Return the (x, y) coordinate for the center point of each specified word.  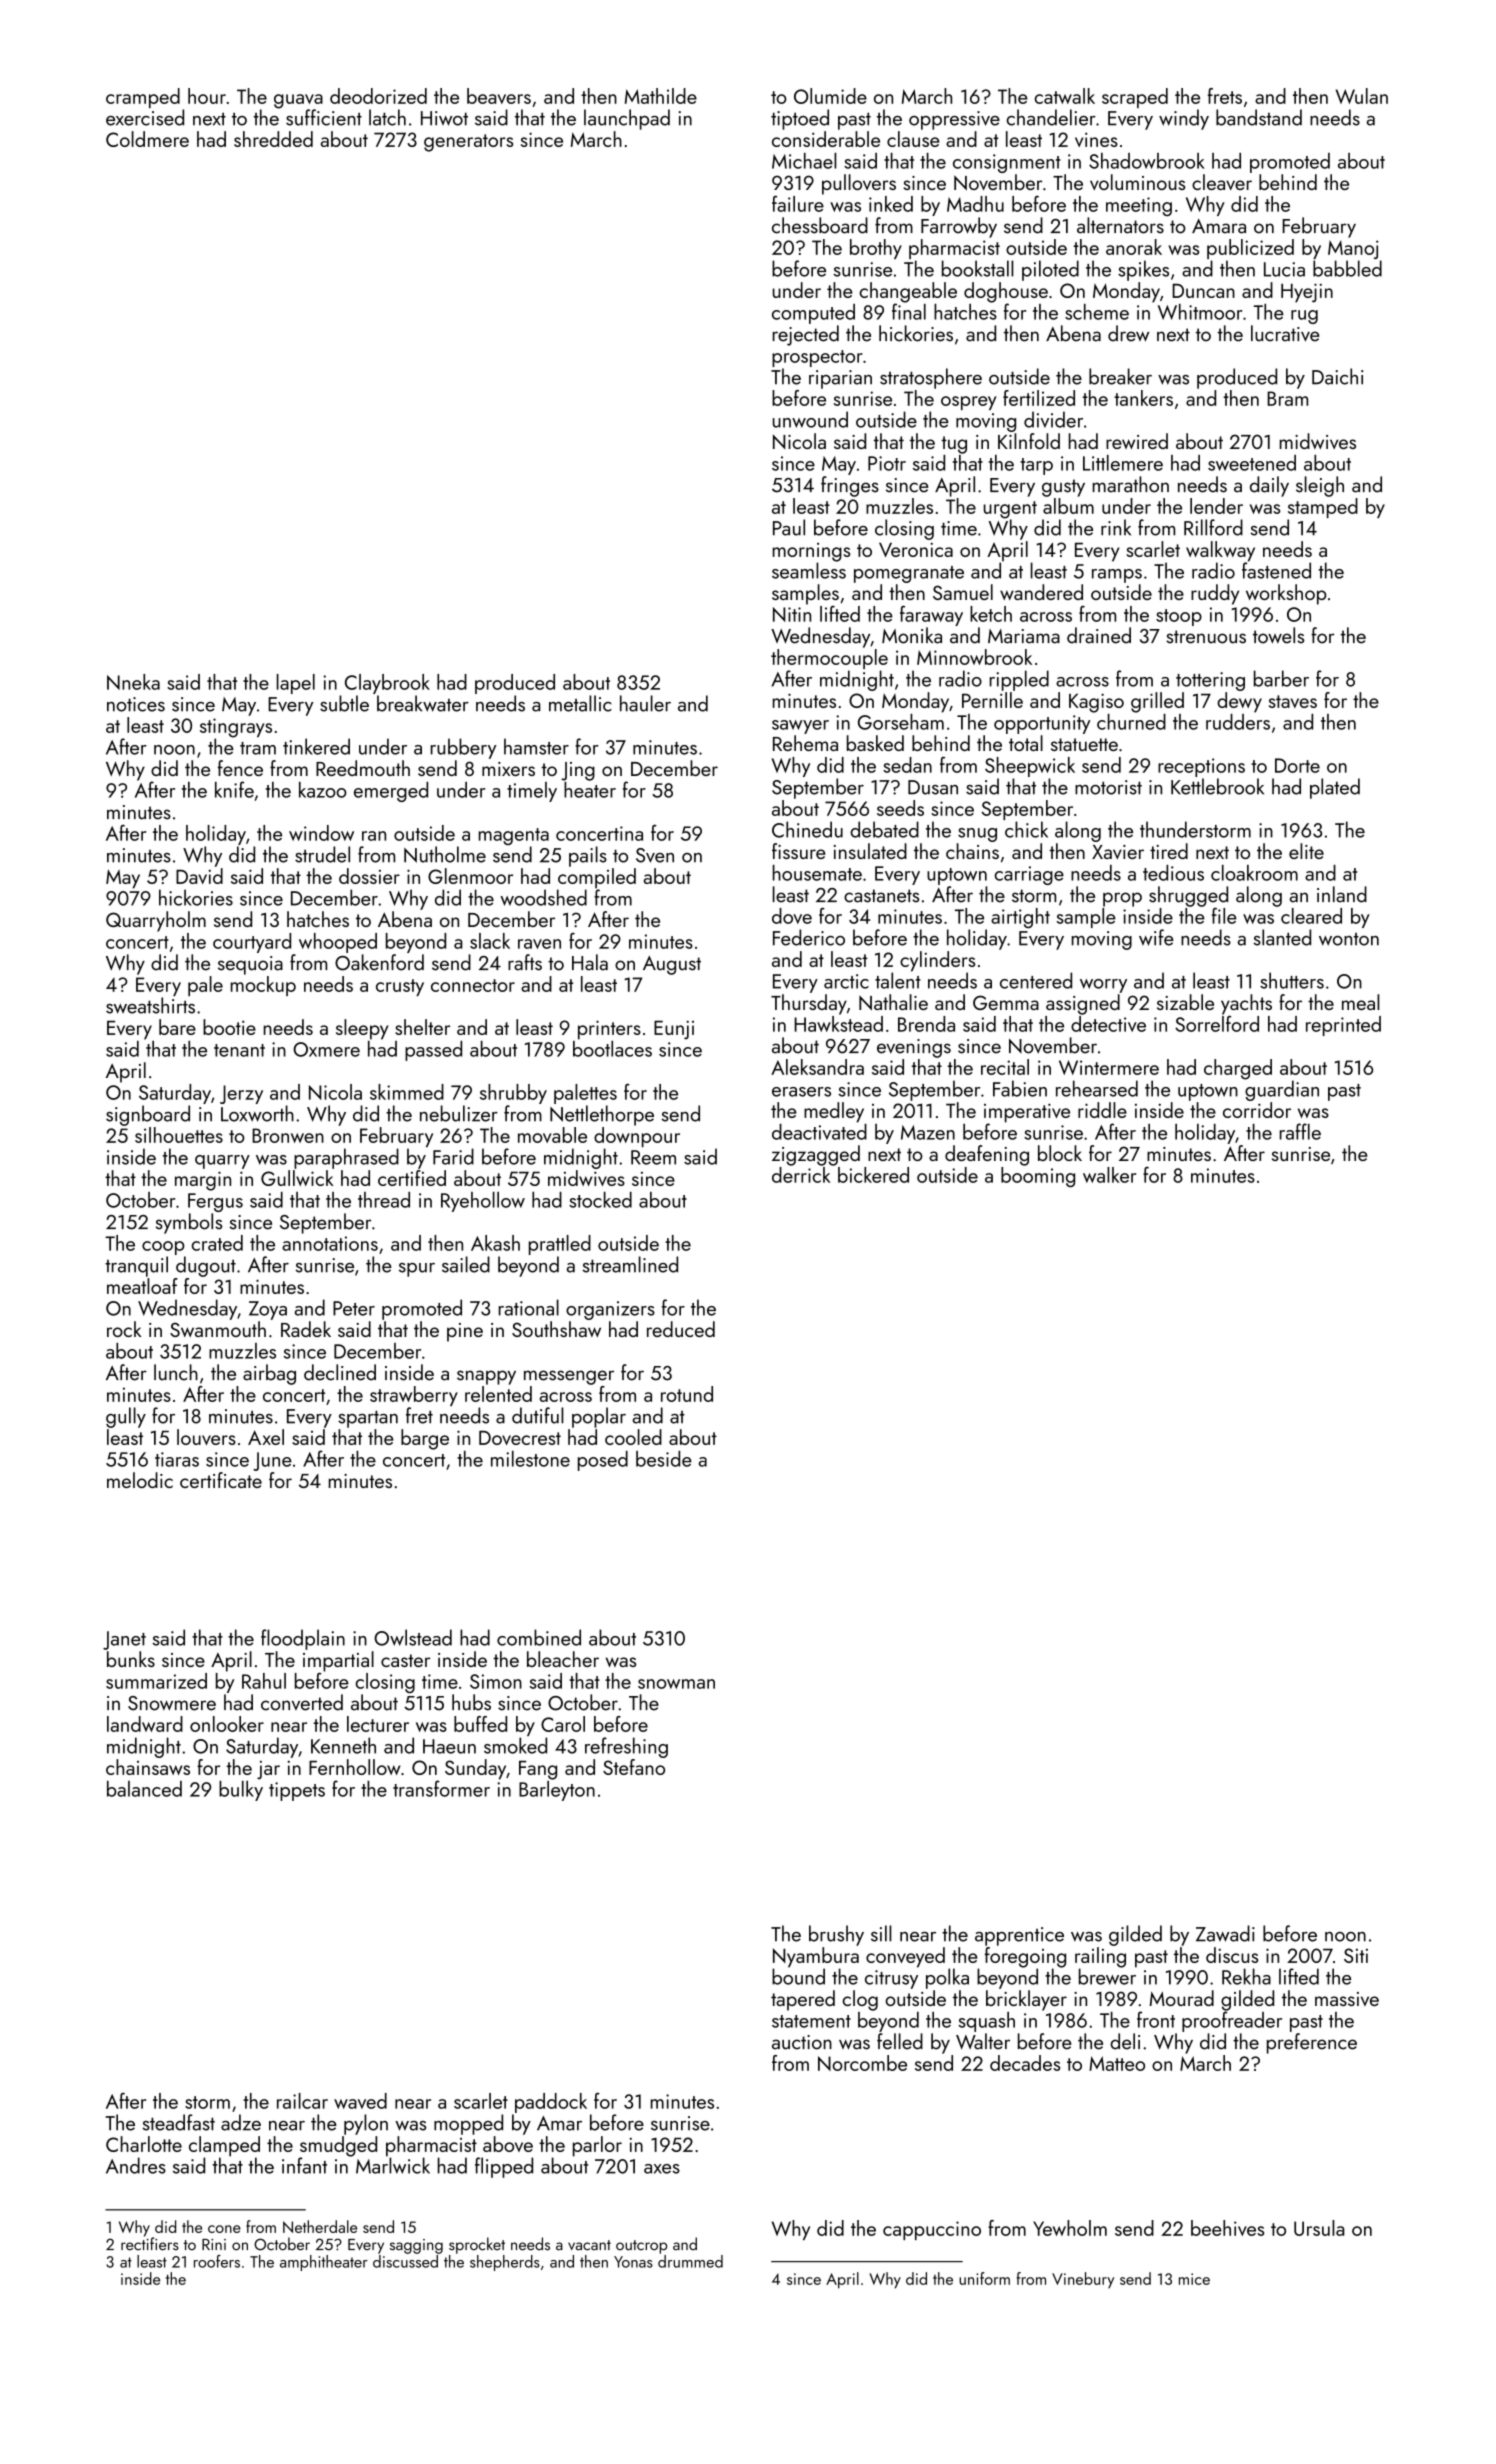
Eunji (674, 1030)
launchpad (627, 119)
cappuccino (932, 2230)
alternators (1120, 225)
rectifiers (150, 2244)
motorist (1108, 787)
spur (417, 1270)
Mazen (928, 1132)
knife (234, 789)
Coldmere (147, 139)
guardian (1282, 1090)
